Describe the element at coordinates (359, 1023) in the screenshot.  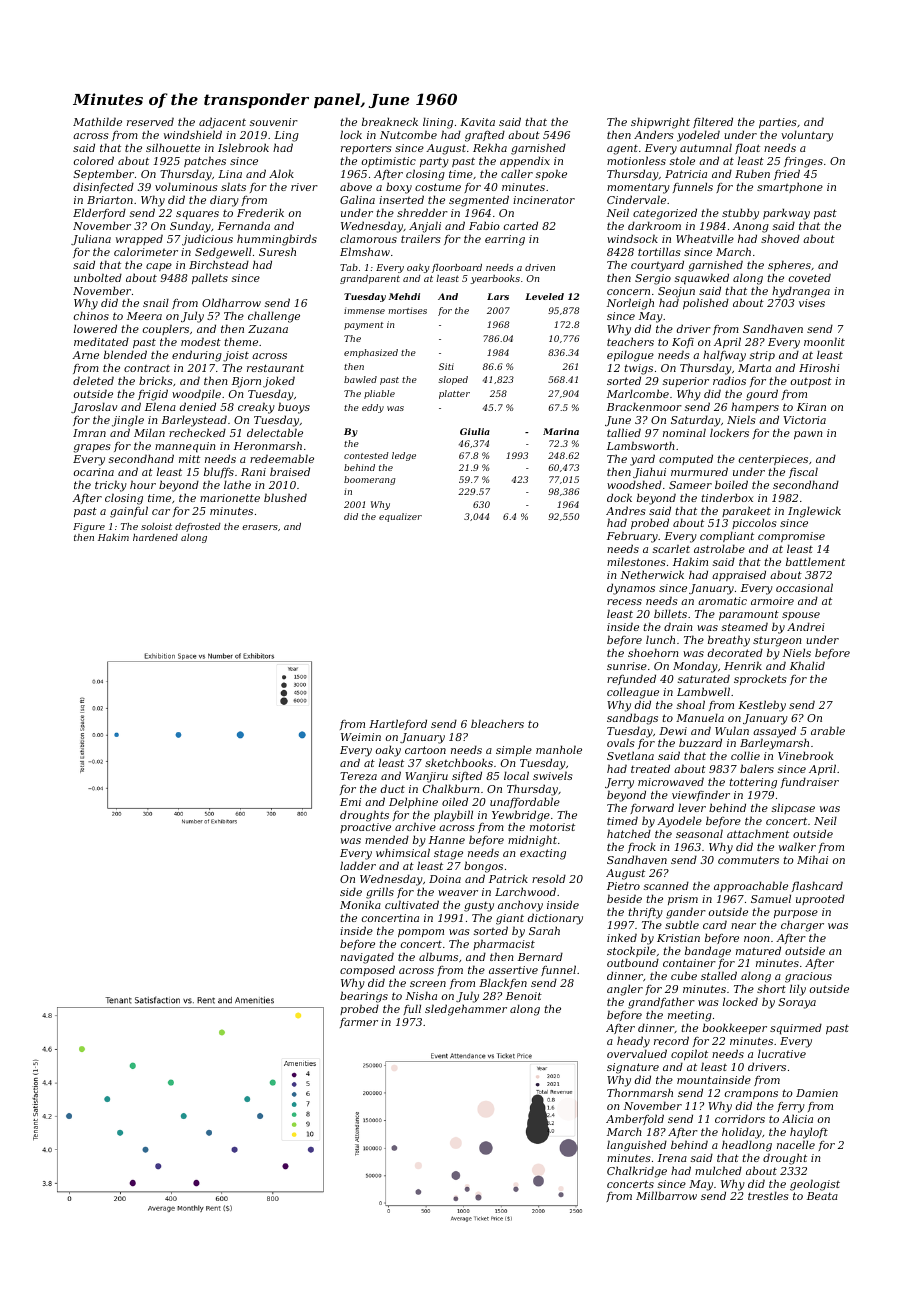
I see `farmer` at that location.
